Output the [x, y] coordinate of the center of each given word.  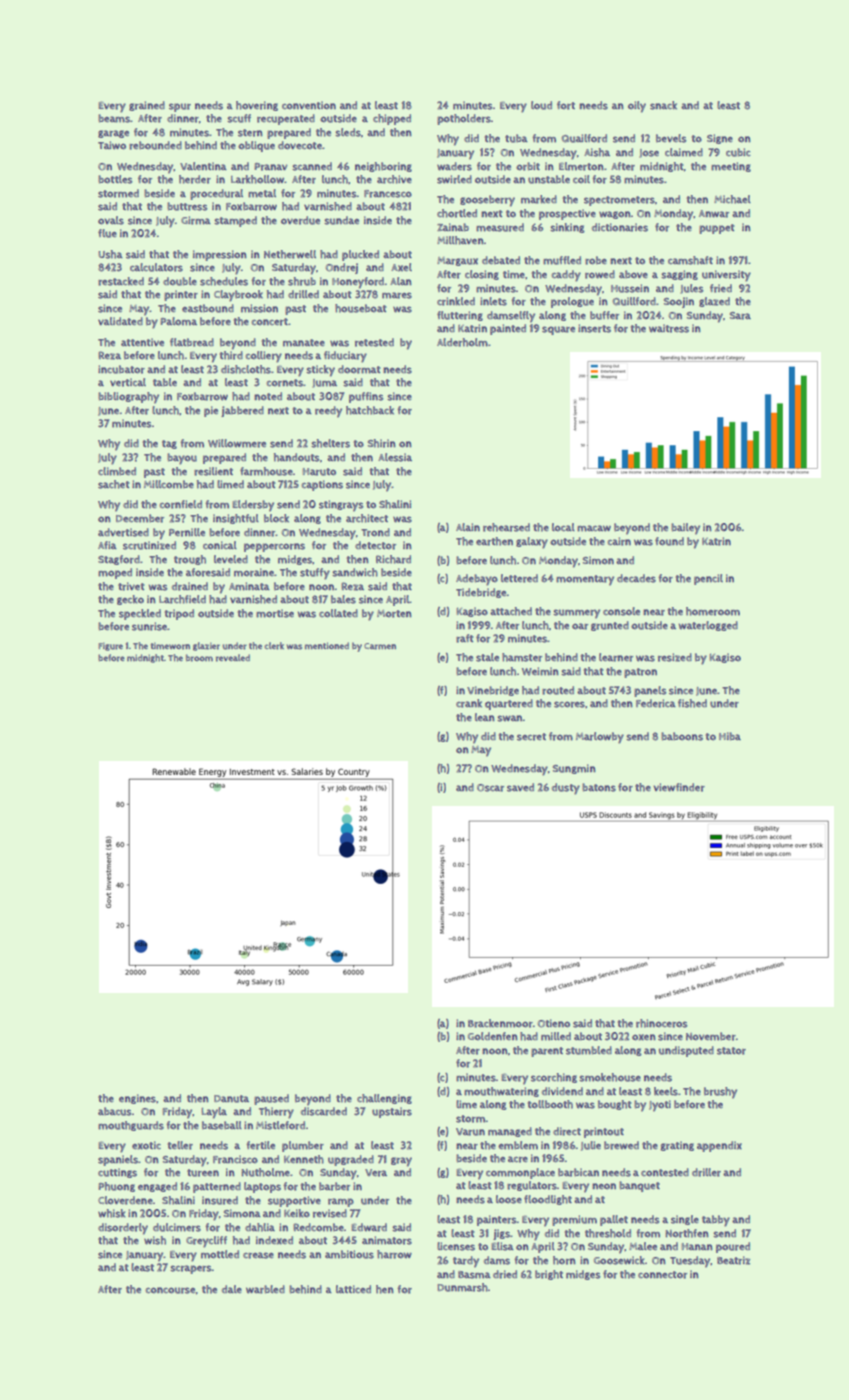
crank [469, 703]
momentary [585, 580]
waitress [669, 328]
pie [211, 411]
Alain [468, 527]
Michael [732, 199]
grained [147, 106]
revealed [233, 658]
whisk [111, 1213]
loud [541, 105]
